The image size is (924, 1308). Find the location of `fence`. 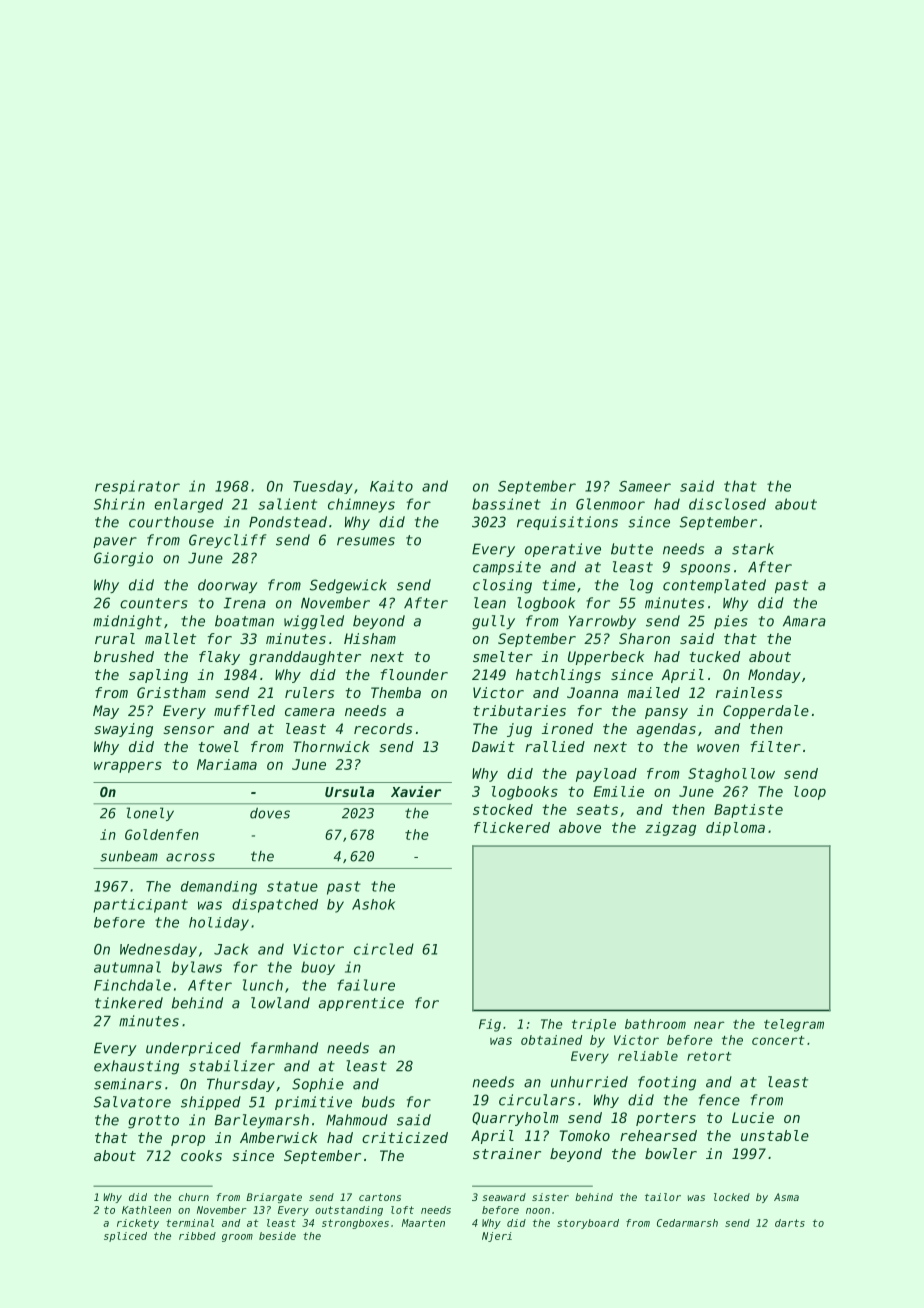

fence is located at coordinates (719, 1100).
